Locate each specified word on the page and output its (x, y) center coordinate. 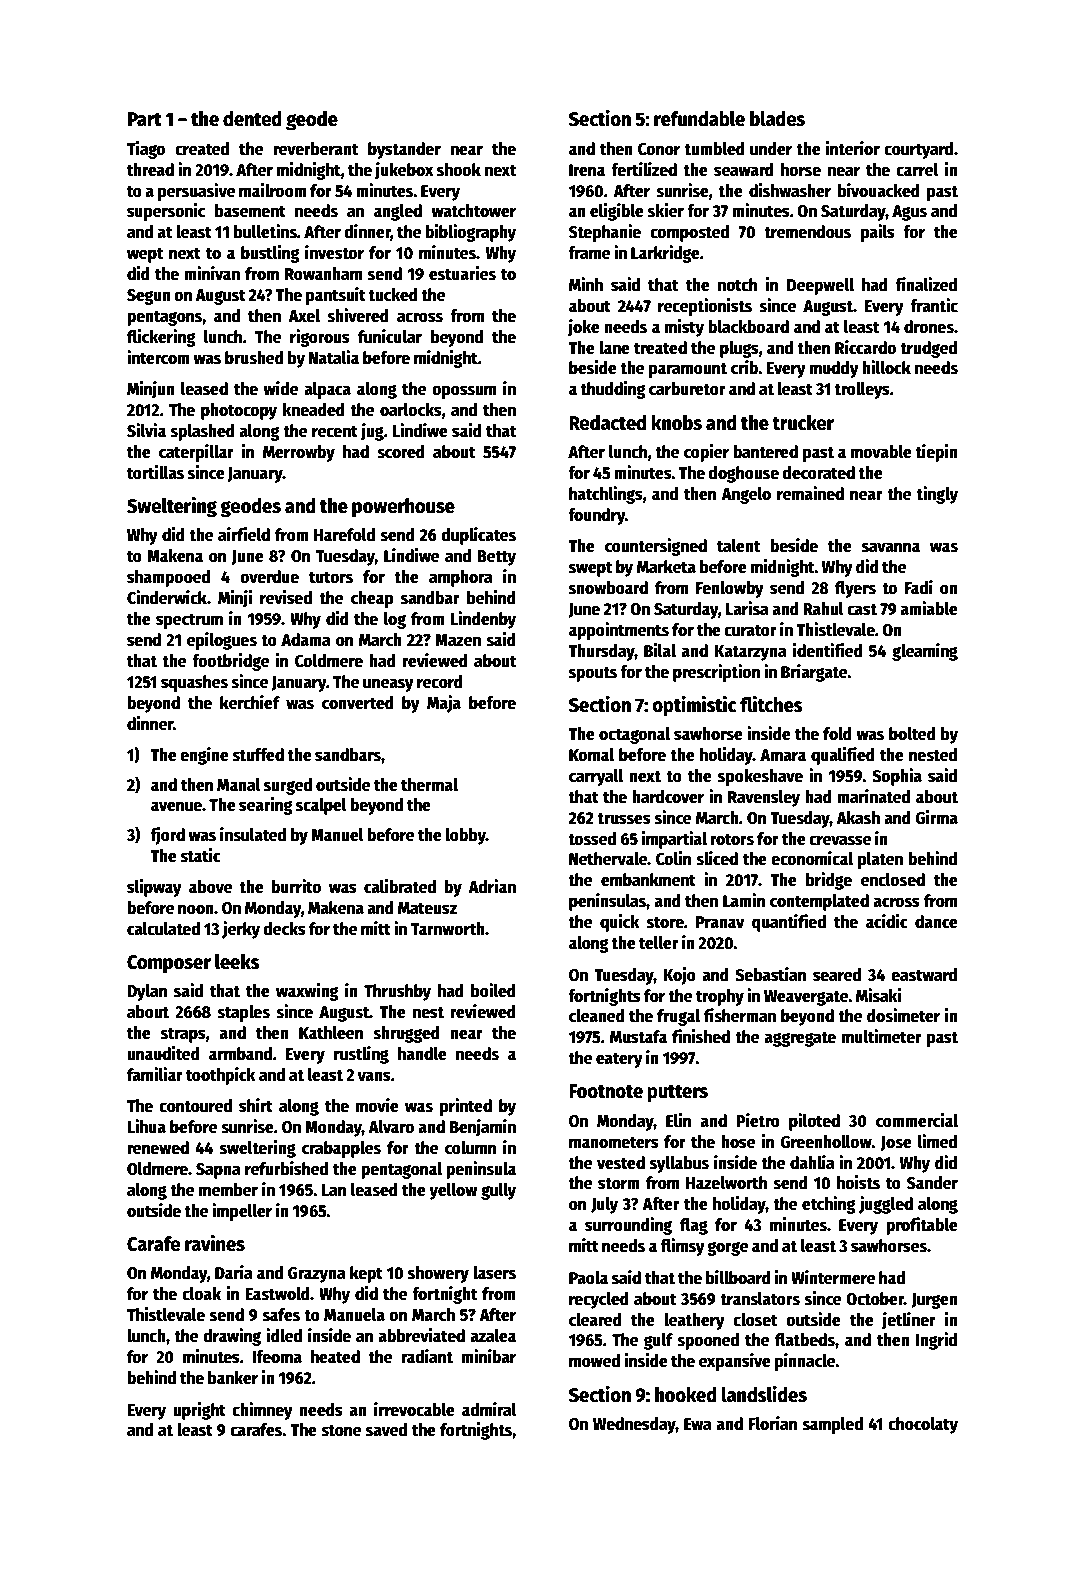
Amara (783, 755)
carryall (596, 777)
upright (199, 1411)
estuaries (462, 273)
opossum (464, 392)
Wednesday (634, 1425)
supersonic (166, 212)
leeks (237, 962)
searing (266, 806)
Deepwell (820, 286)
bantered (765, 452)
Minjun (151, 390)
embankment (648, 880)
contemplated (819, 902)
